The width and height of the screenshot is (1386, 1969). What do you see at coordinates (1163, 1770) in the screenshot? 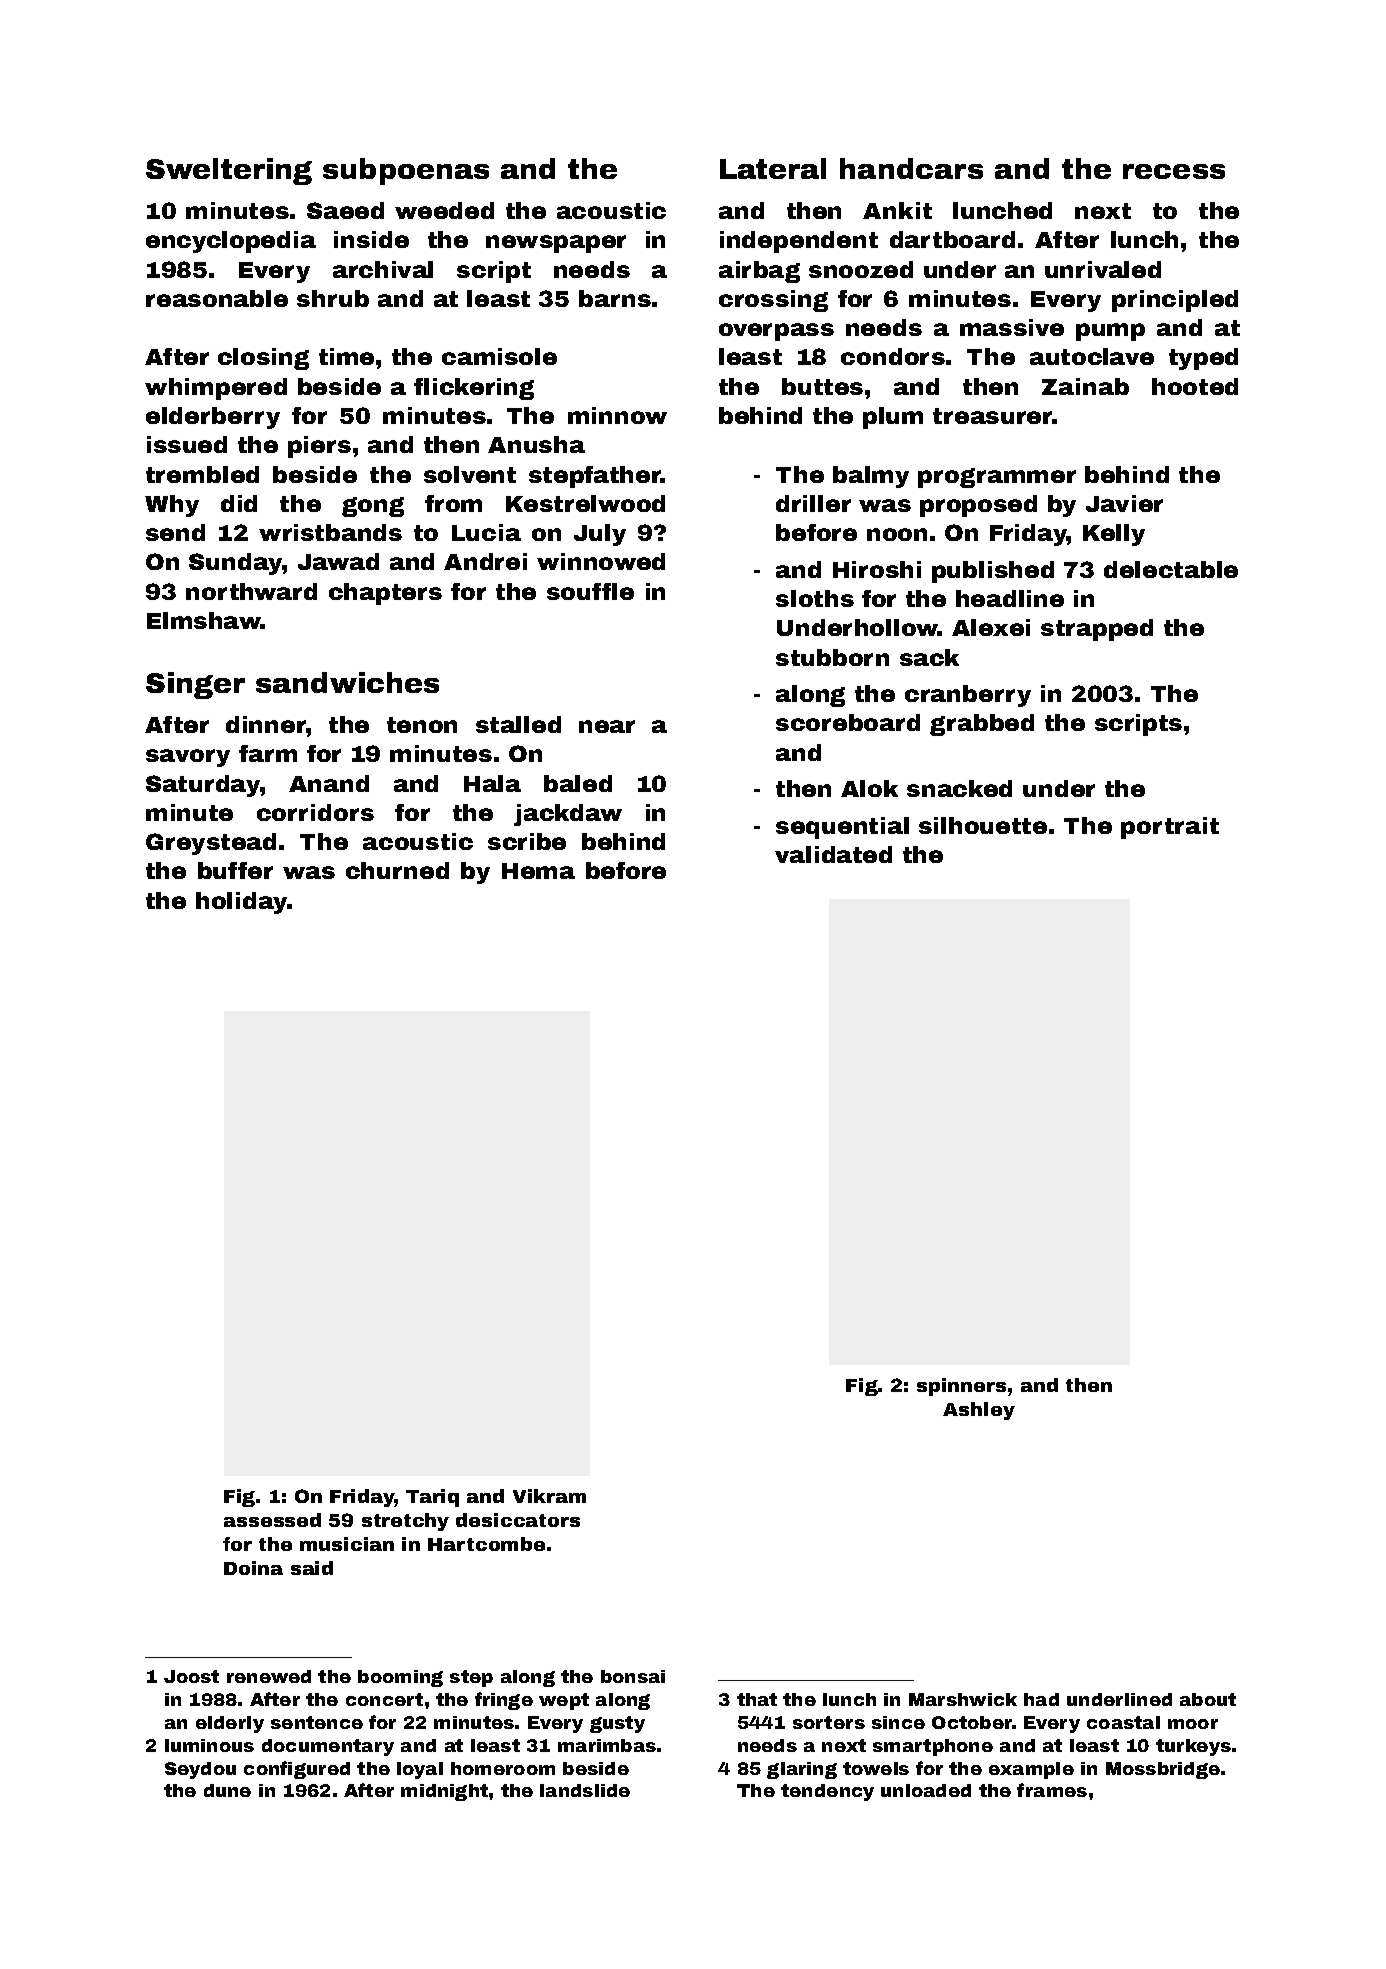
I see `Mossbridge` at bounding box center [1163, 1770].
